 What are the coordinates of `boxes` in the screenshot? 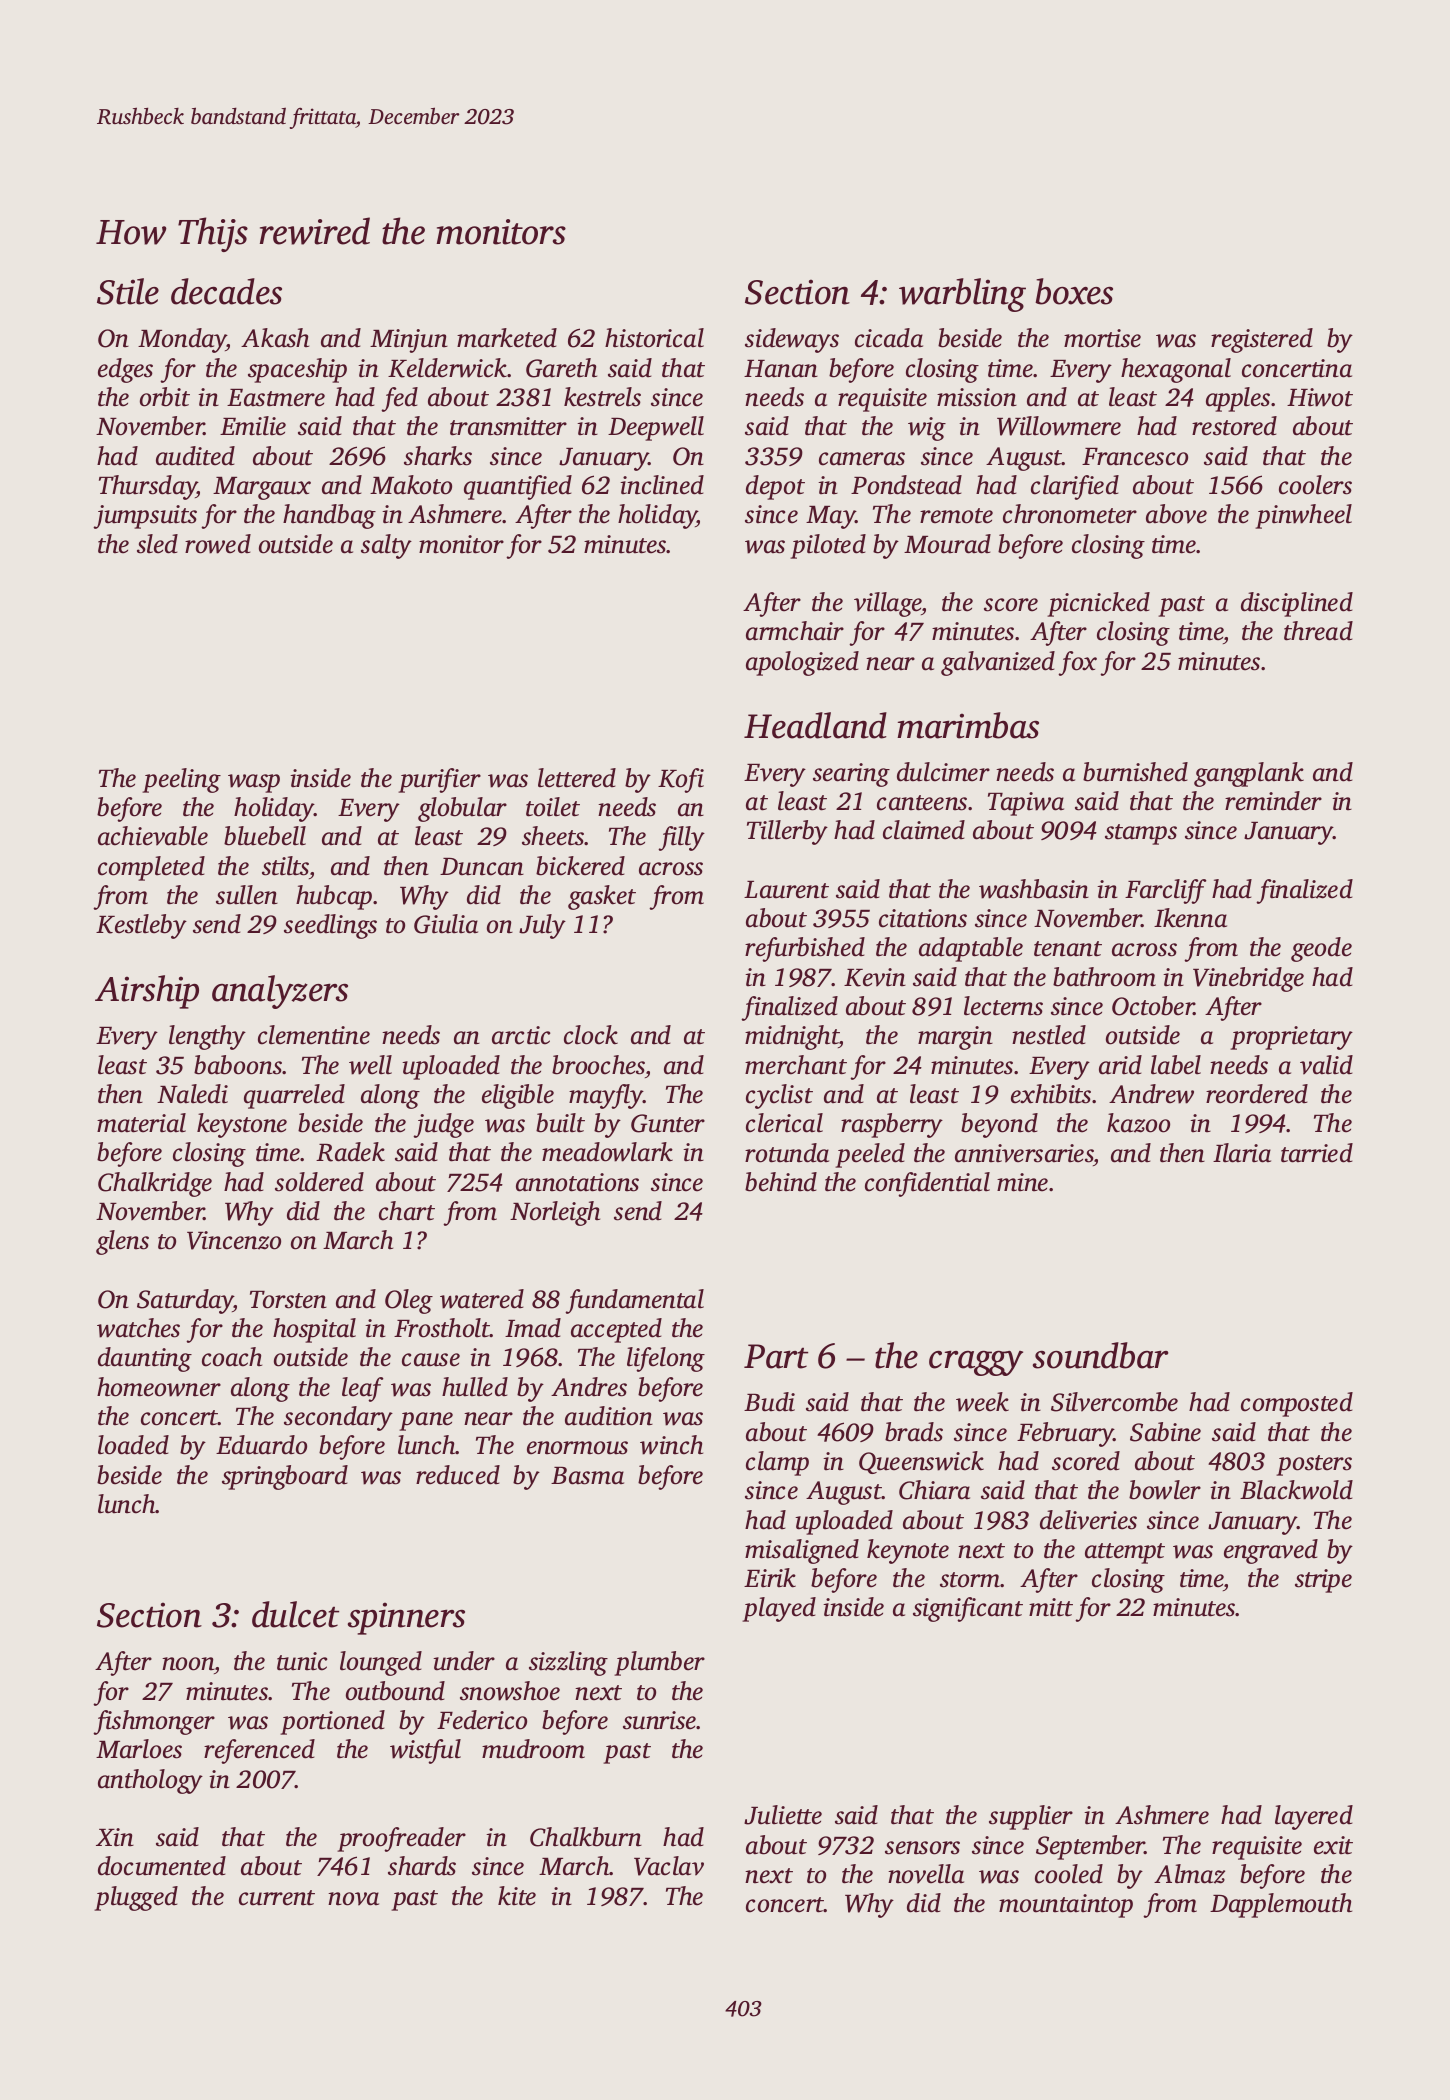 It's located at (1074, 291).
